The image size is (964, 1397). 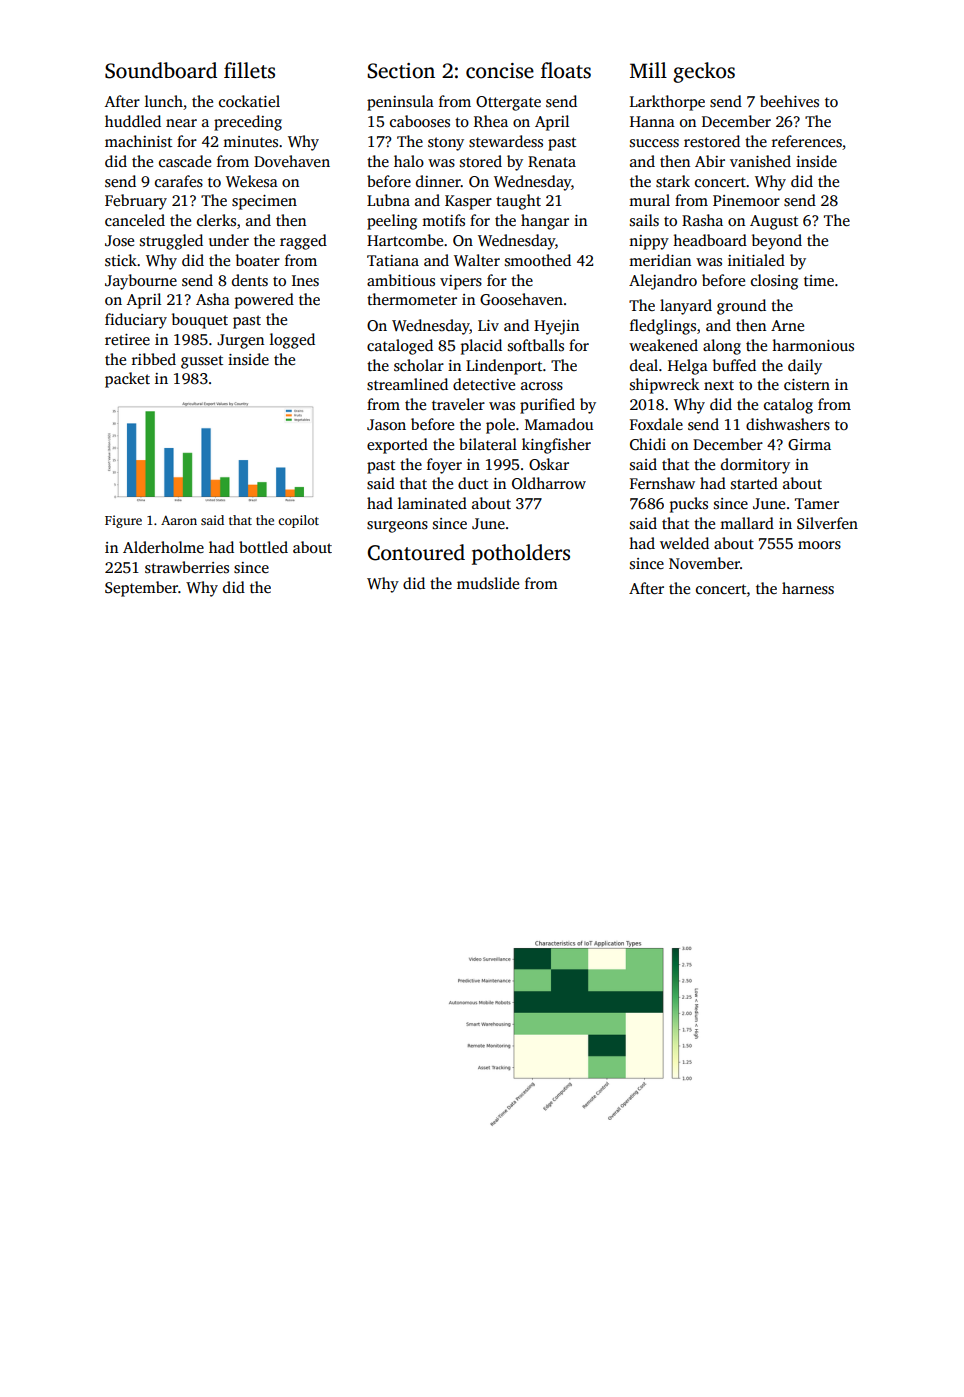 I want to click on strawberries, so click(x=187, y=567).
